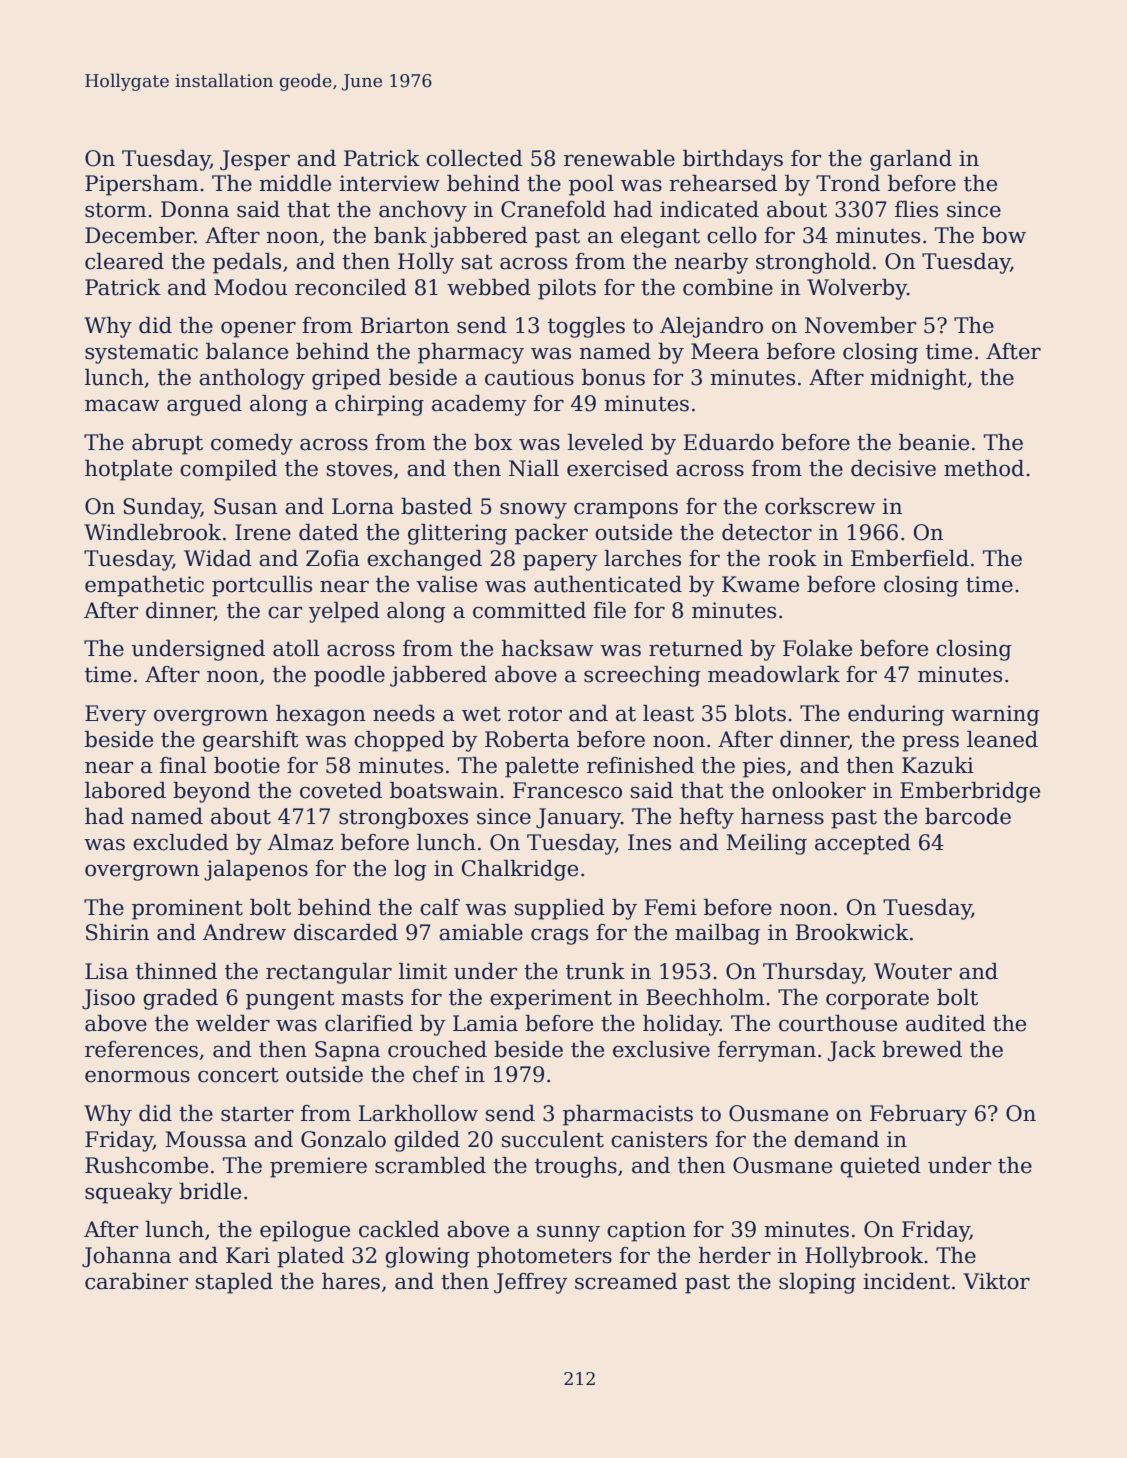  I want to click on pharmacists, so click(628, 1115).
